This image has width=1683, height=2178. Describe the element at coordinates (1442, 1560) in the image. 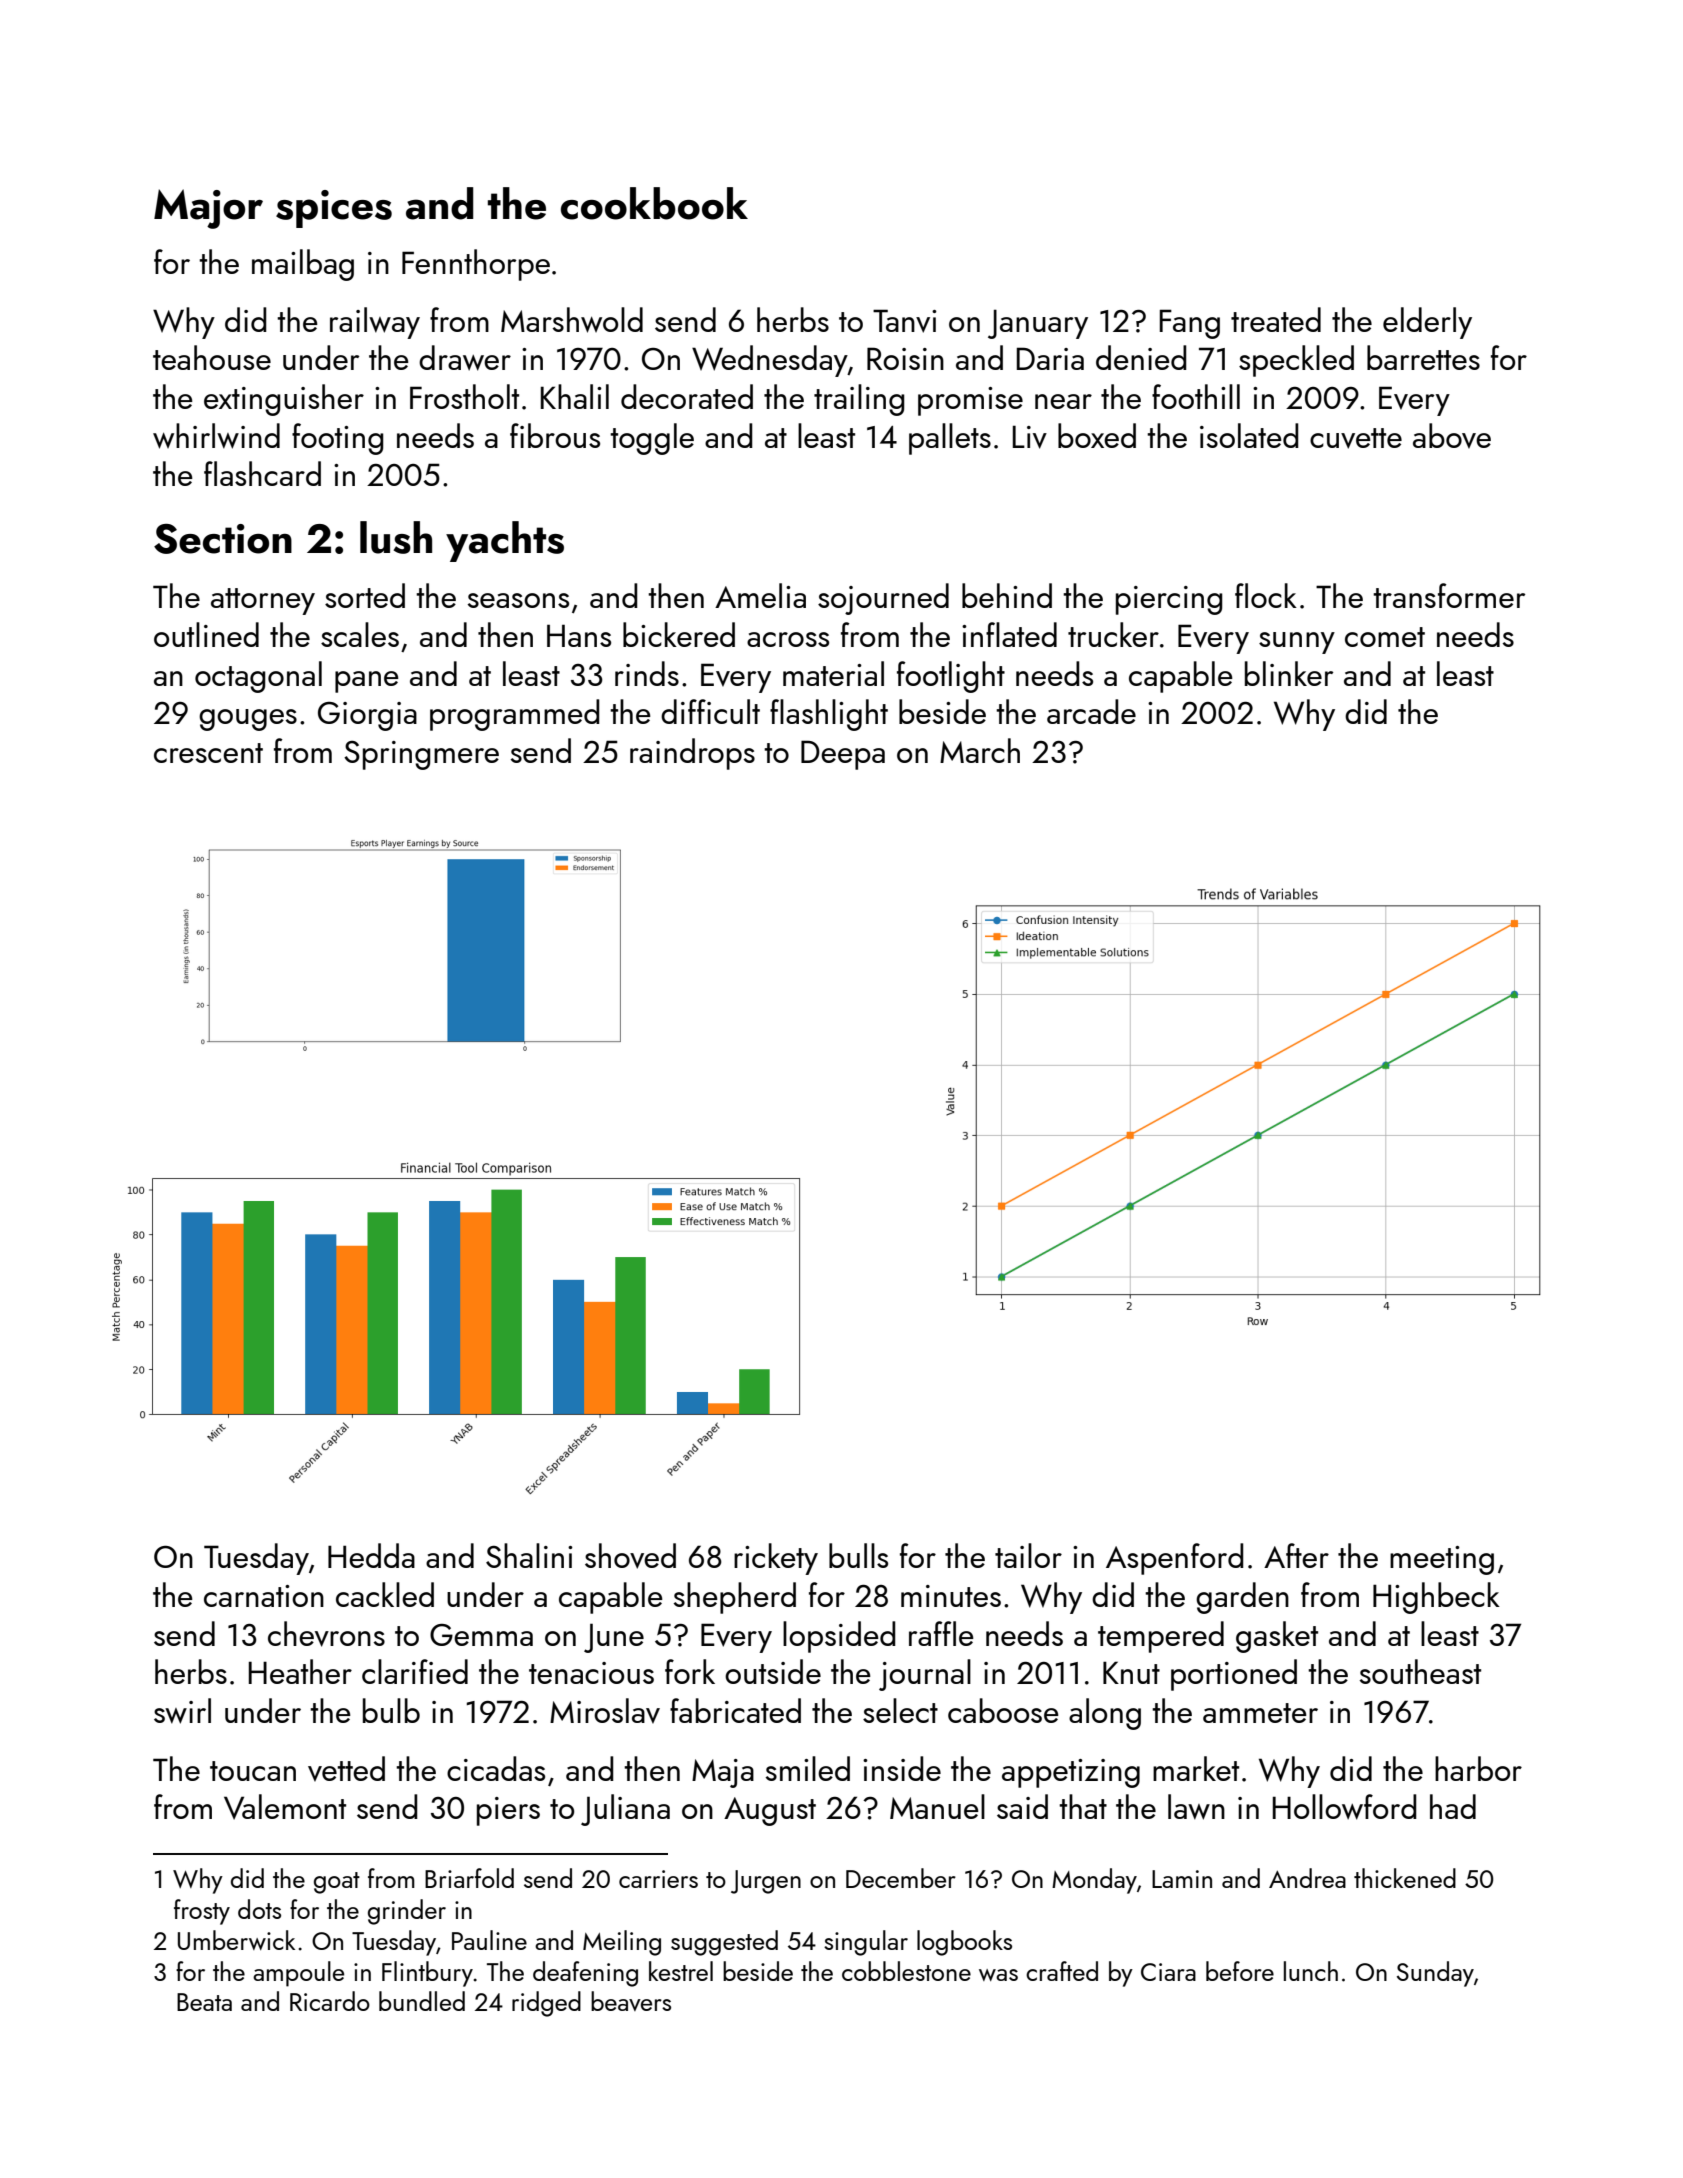

I see `meeting` at that location.
